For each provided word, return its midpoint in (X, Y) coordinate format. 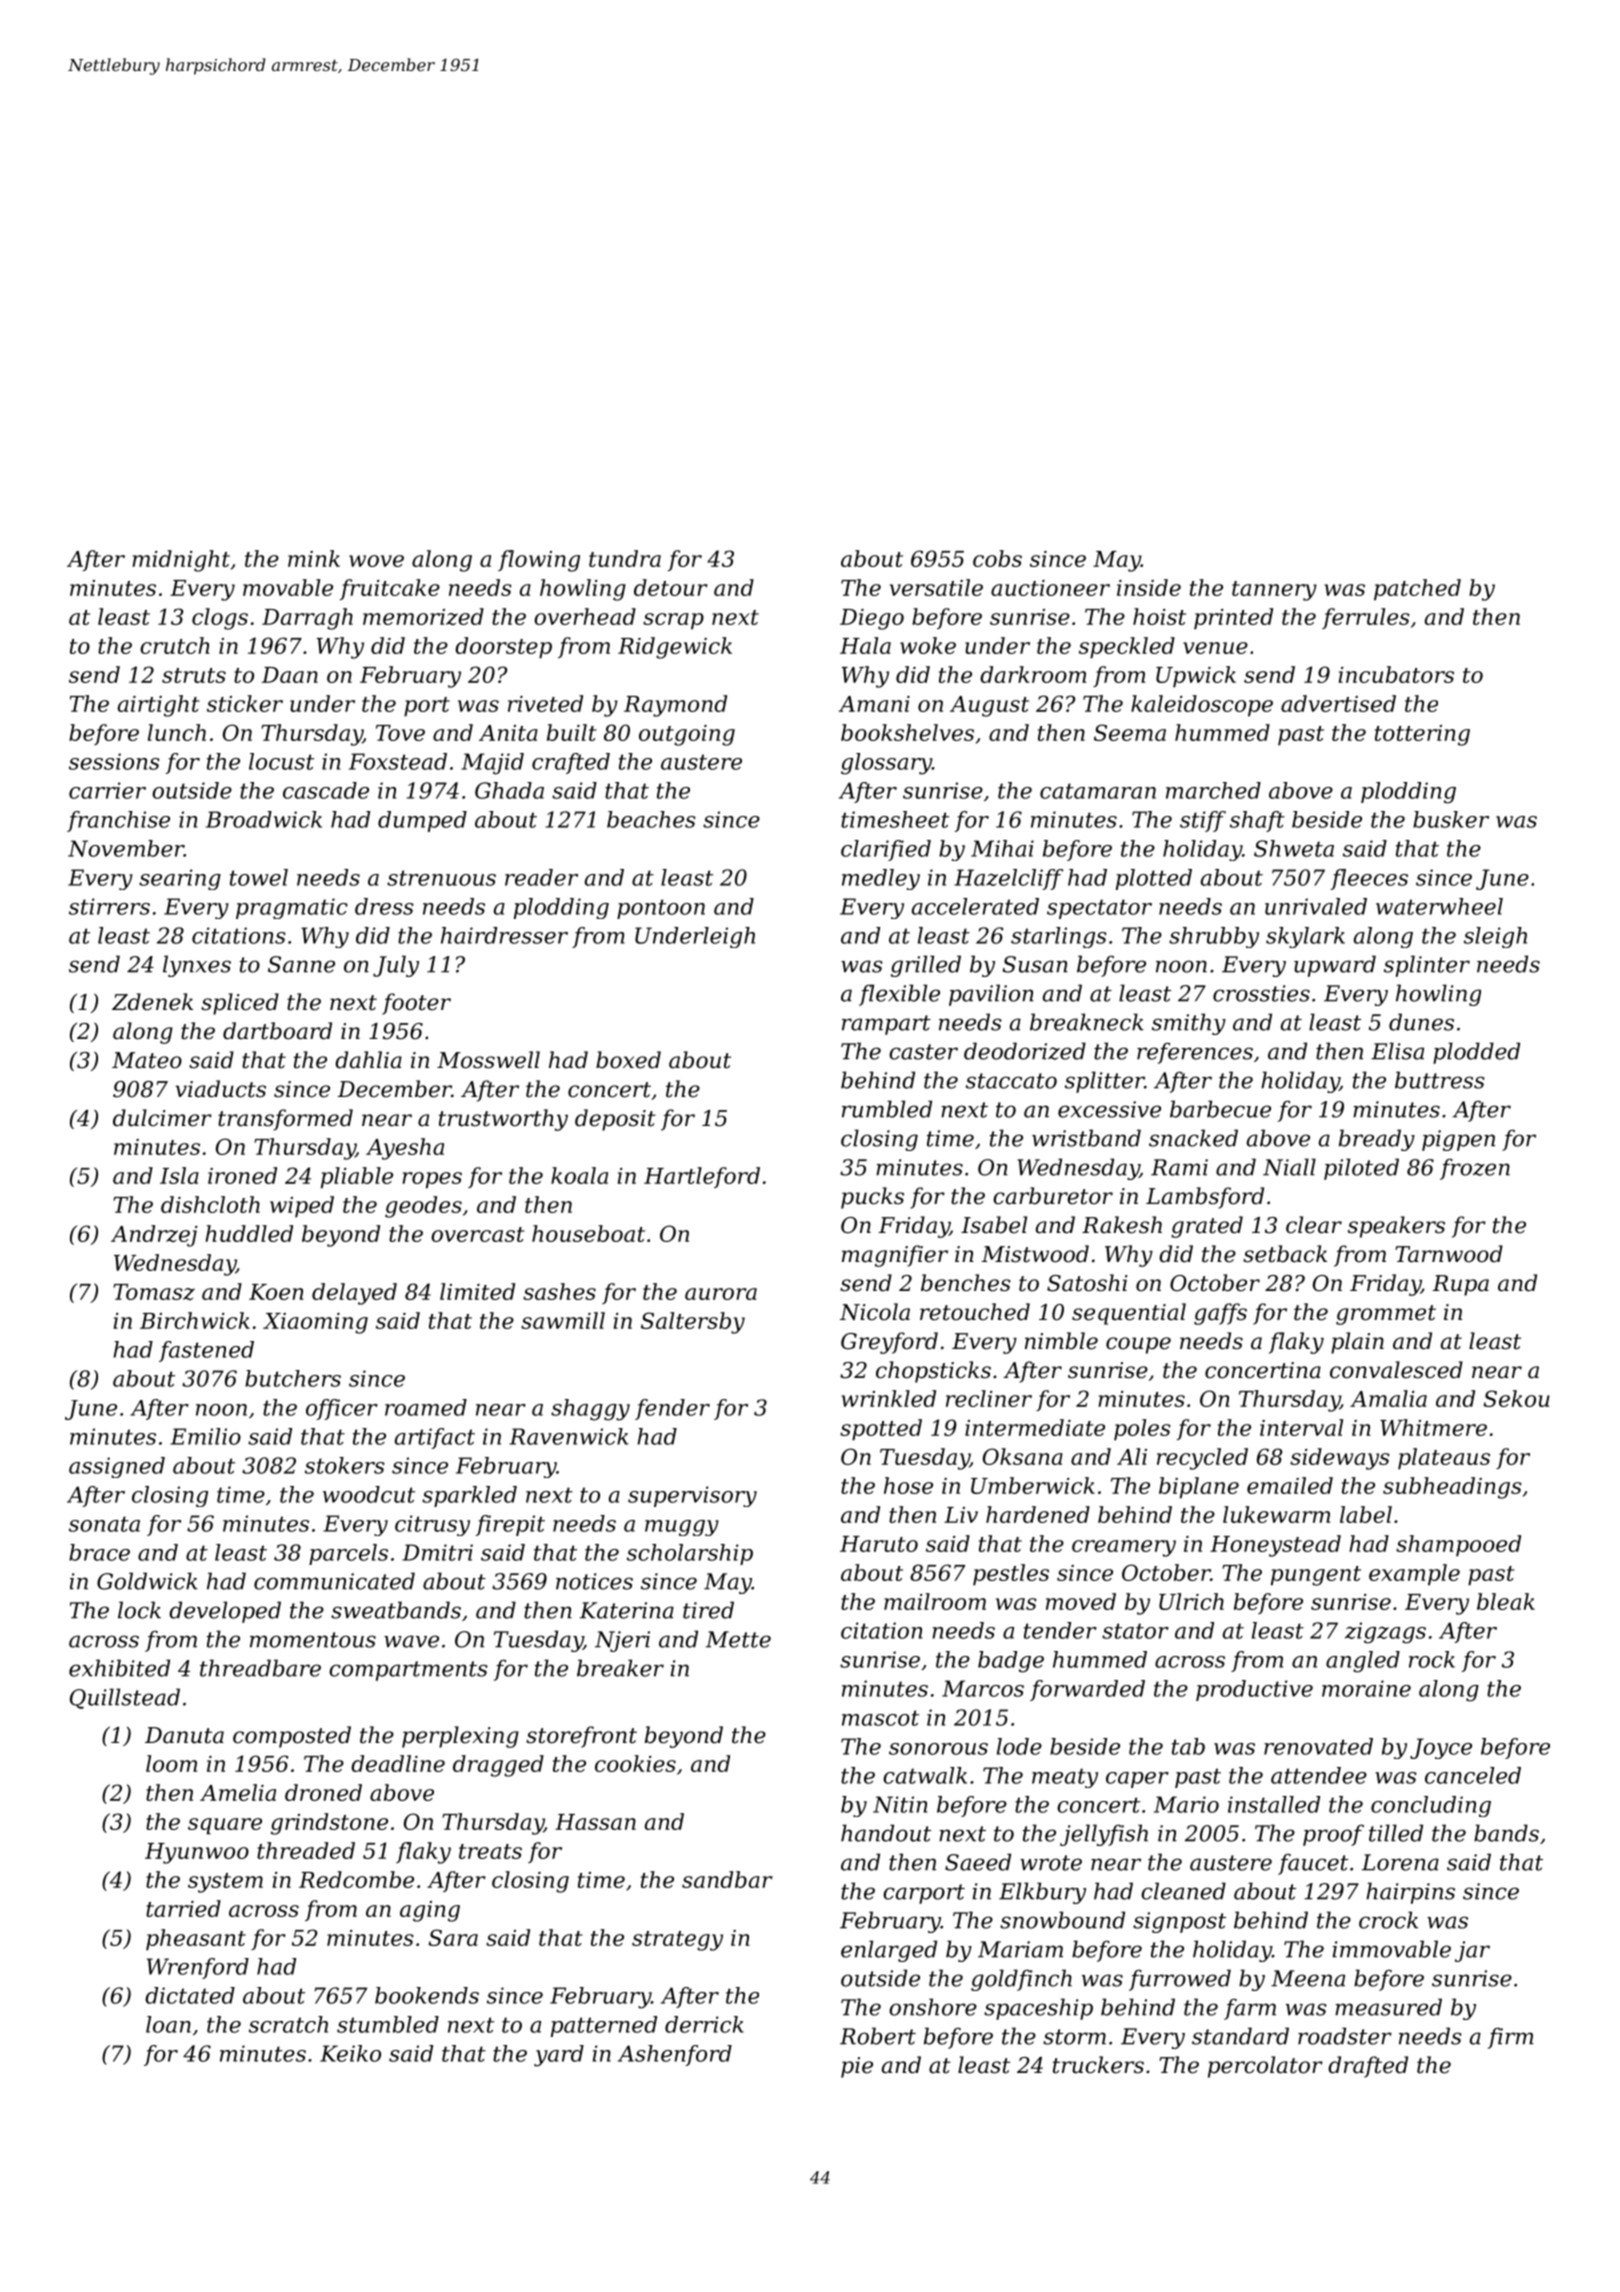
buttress (1439, 1080)
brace (99, 1552)
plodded (1476, 1053)
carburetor (1053, 1196)
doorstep (503, 648)
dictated (190, 1995)
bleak (1506, 1601)
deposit (615, 1120)
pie (857, 2067)
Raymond (675, 706)
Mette (738, 1639)
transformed (285, 1120)
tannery (1274, 591)
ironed (242, 1175)
